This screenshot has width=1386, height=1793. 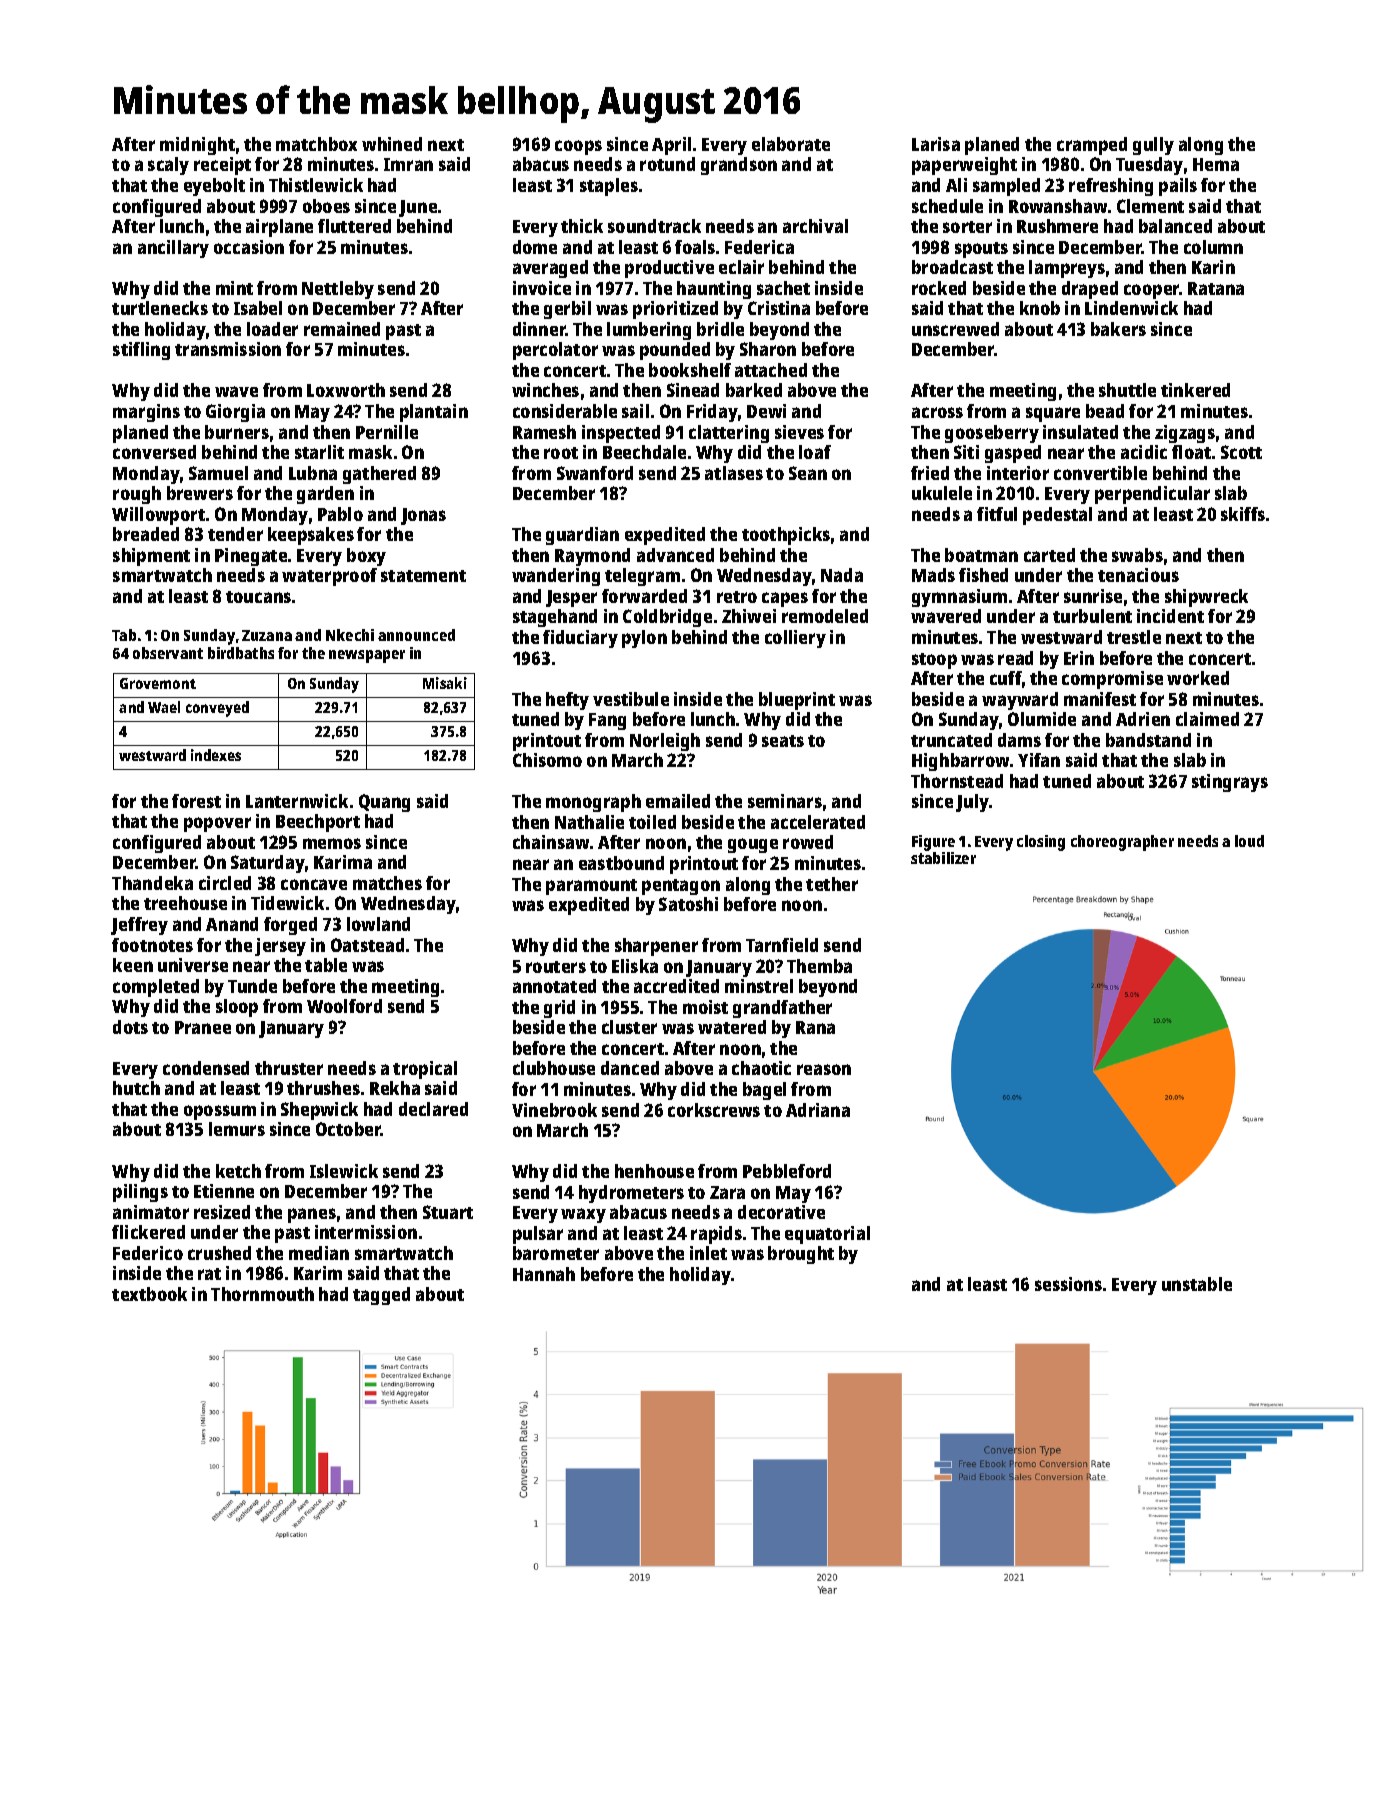 What do you see at coordinates (783, 741) in the screenshot?
I see `seats` at bounding box center [783, 741].
